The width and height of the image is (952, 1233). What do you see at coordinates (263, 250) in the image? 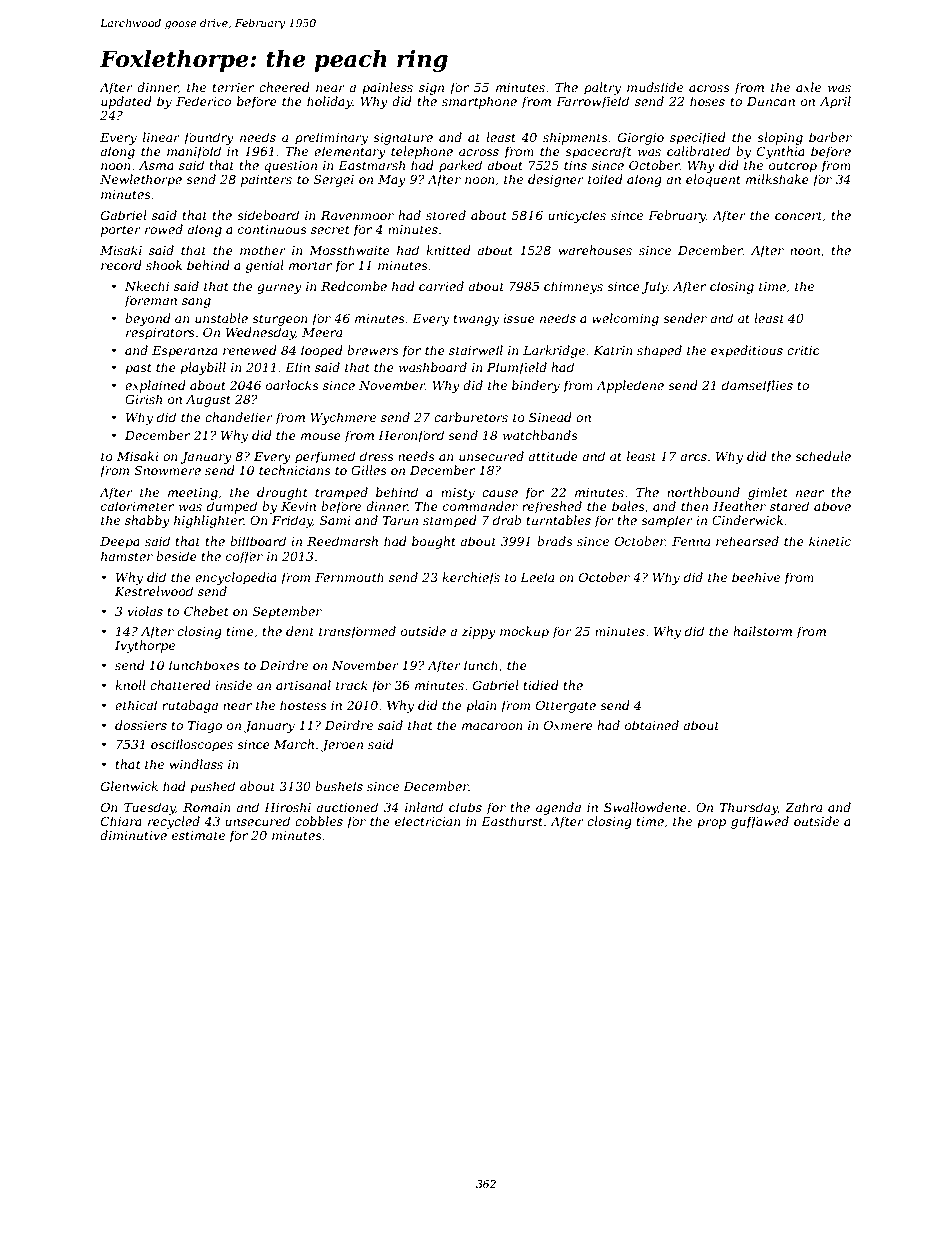
I see `mother` at bounding box center [263, 250].
